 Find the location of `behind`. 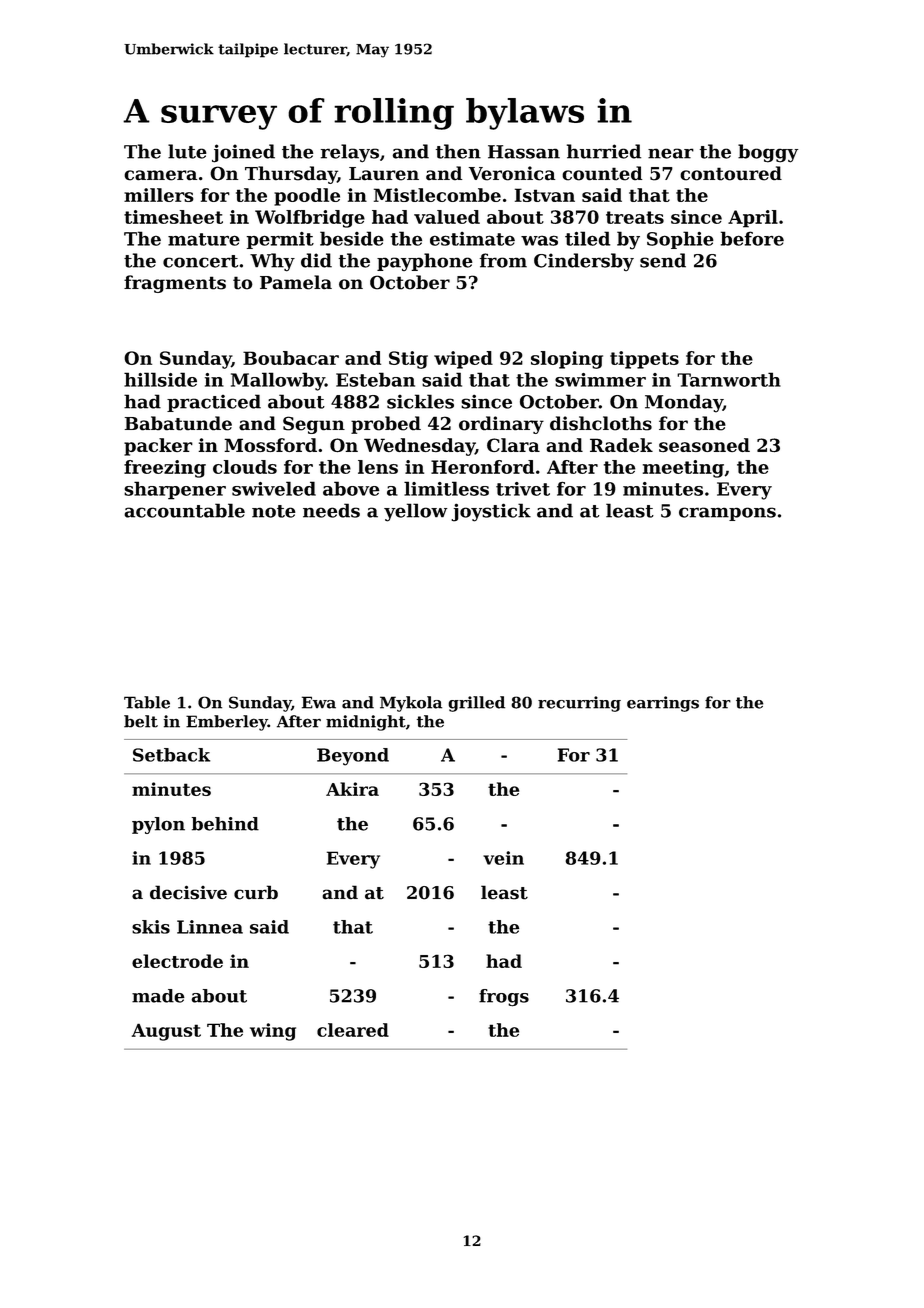

behind is located at coordinates (225, 824).
